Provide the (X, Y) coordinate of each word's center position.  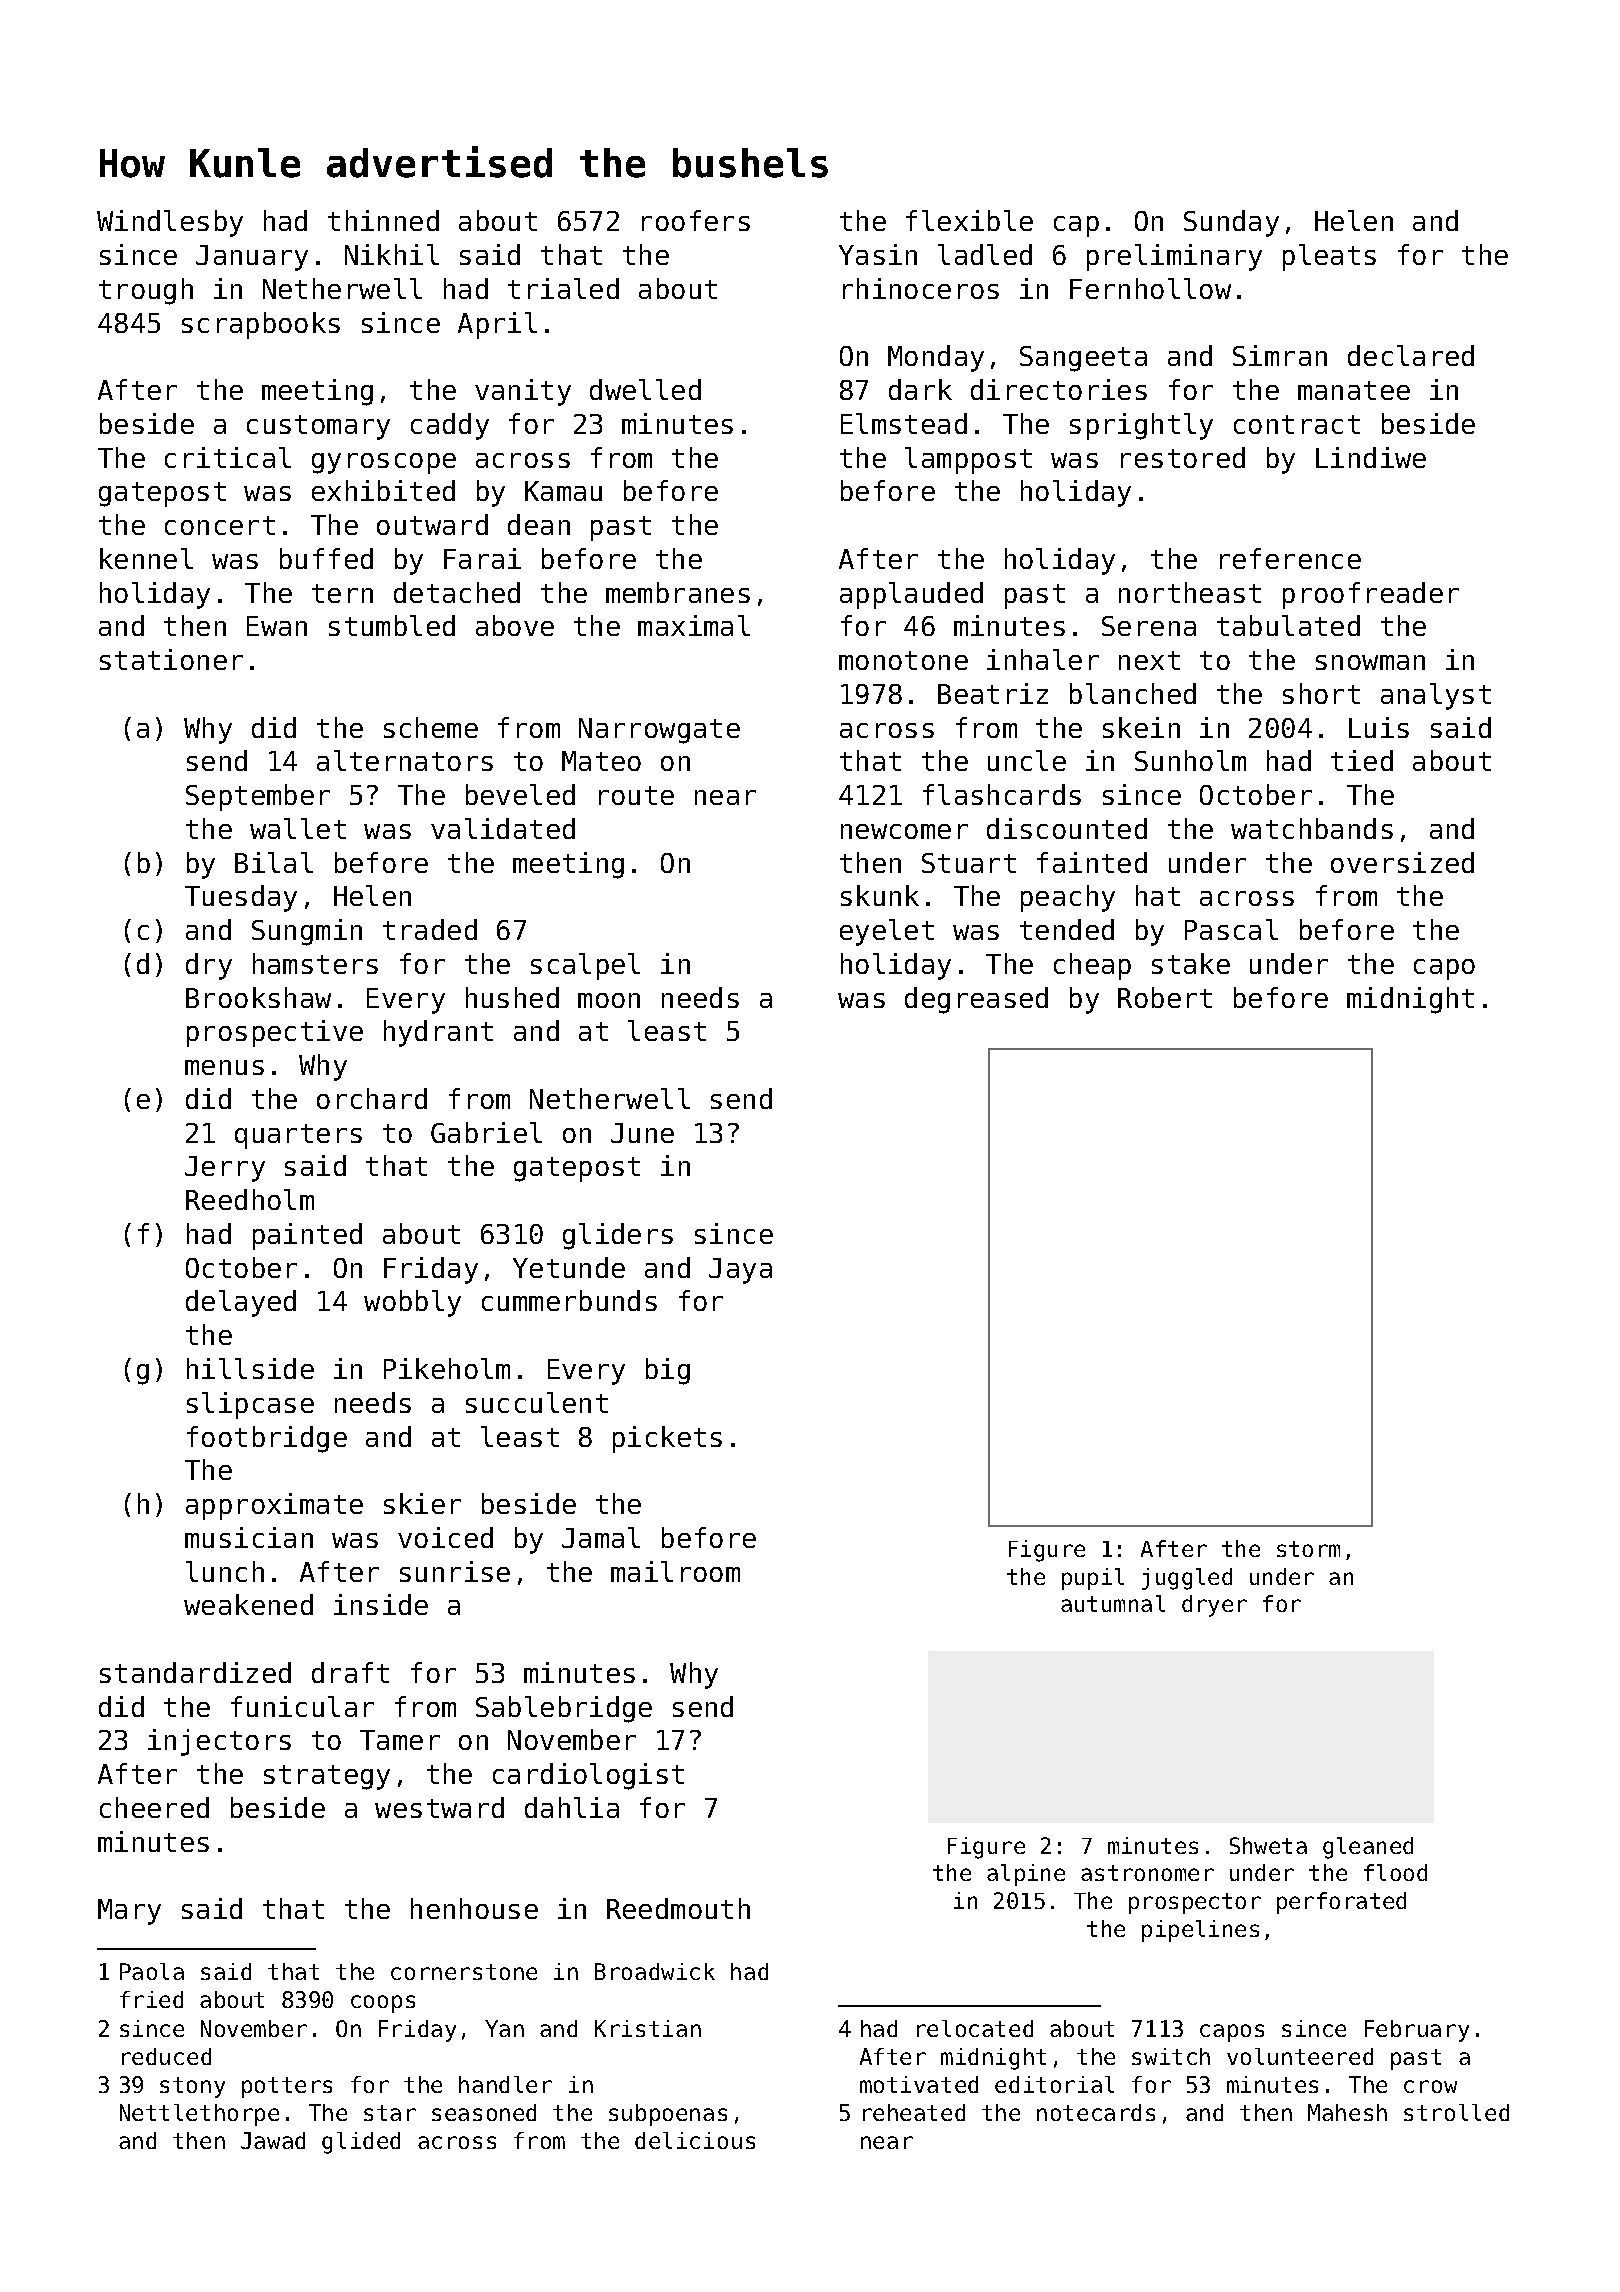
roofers (696, 220)
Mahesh (1347, 2112)
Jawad (273, 2140)
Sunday (1231, 223)
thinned (383, 220)
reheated (914, 2112)
